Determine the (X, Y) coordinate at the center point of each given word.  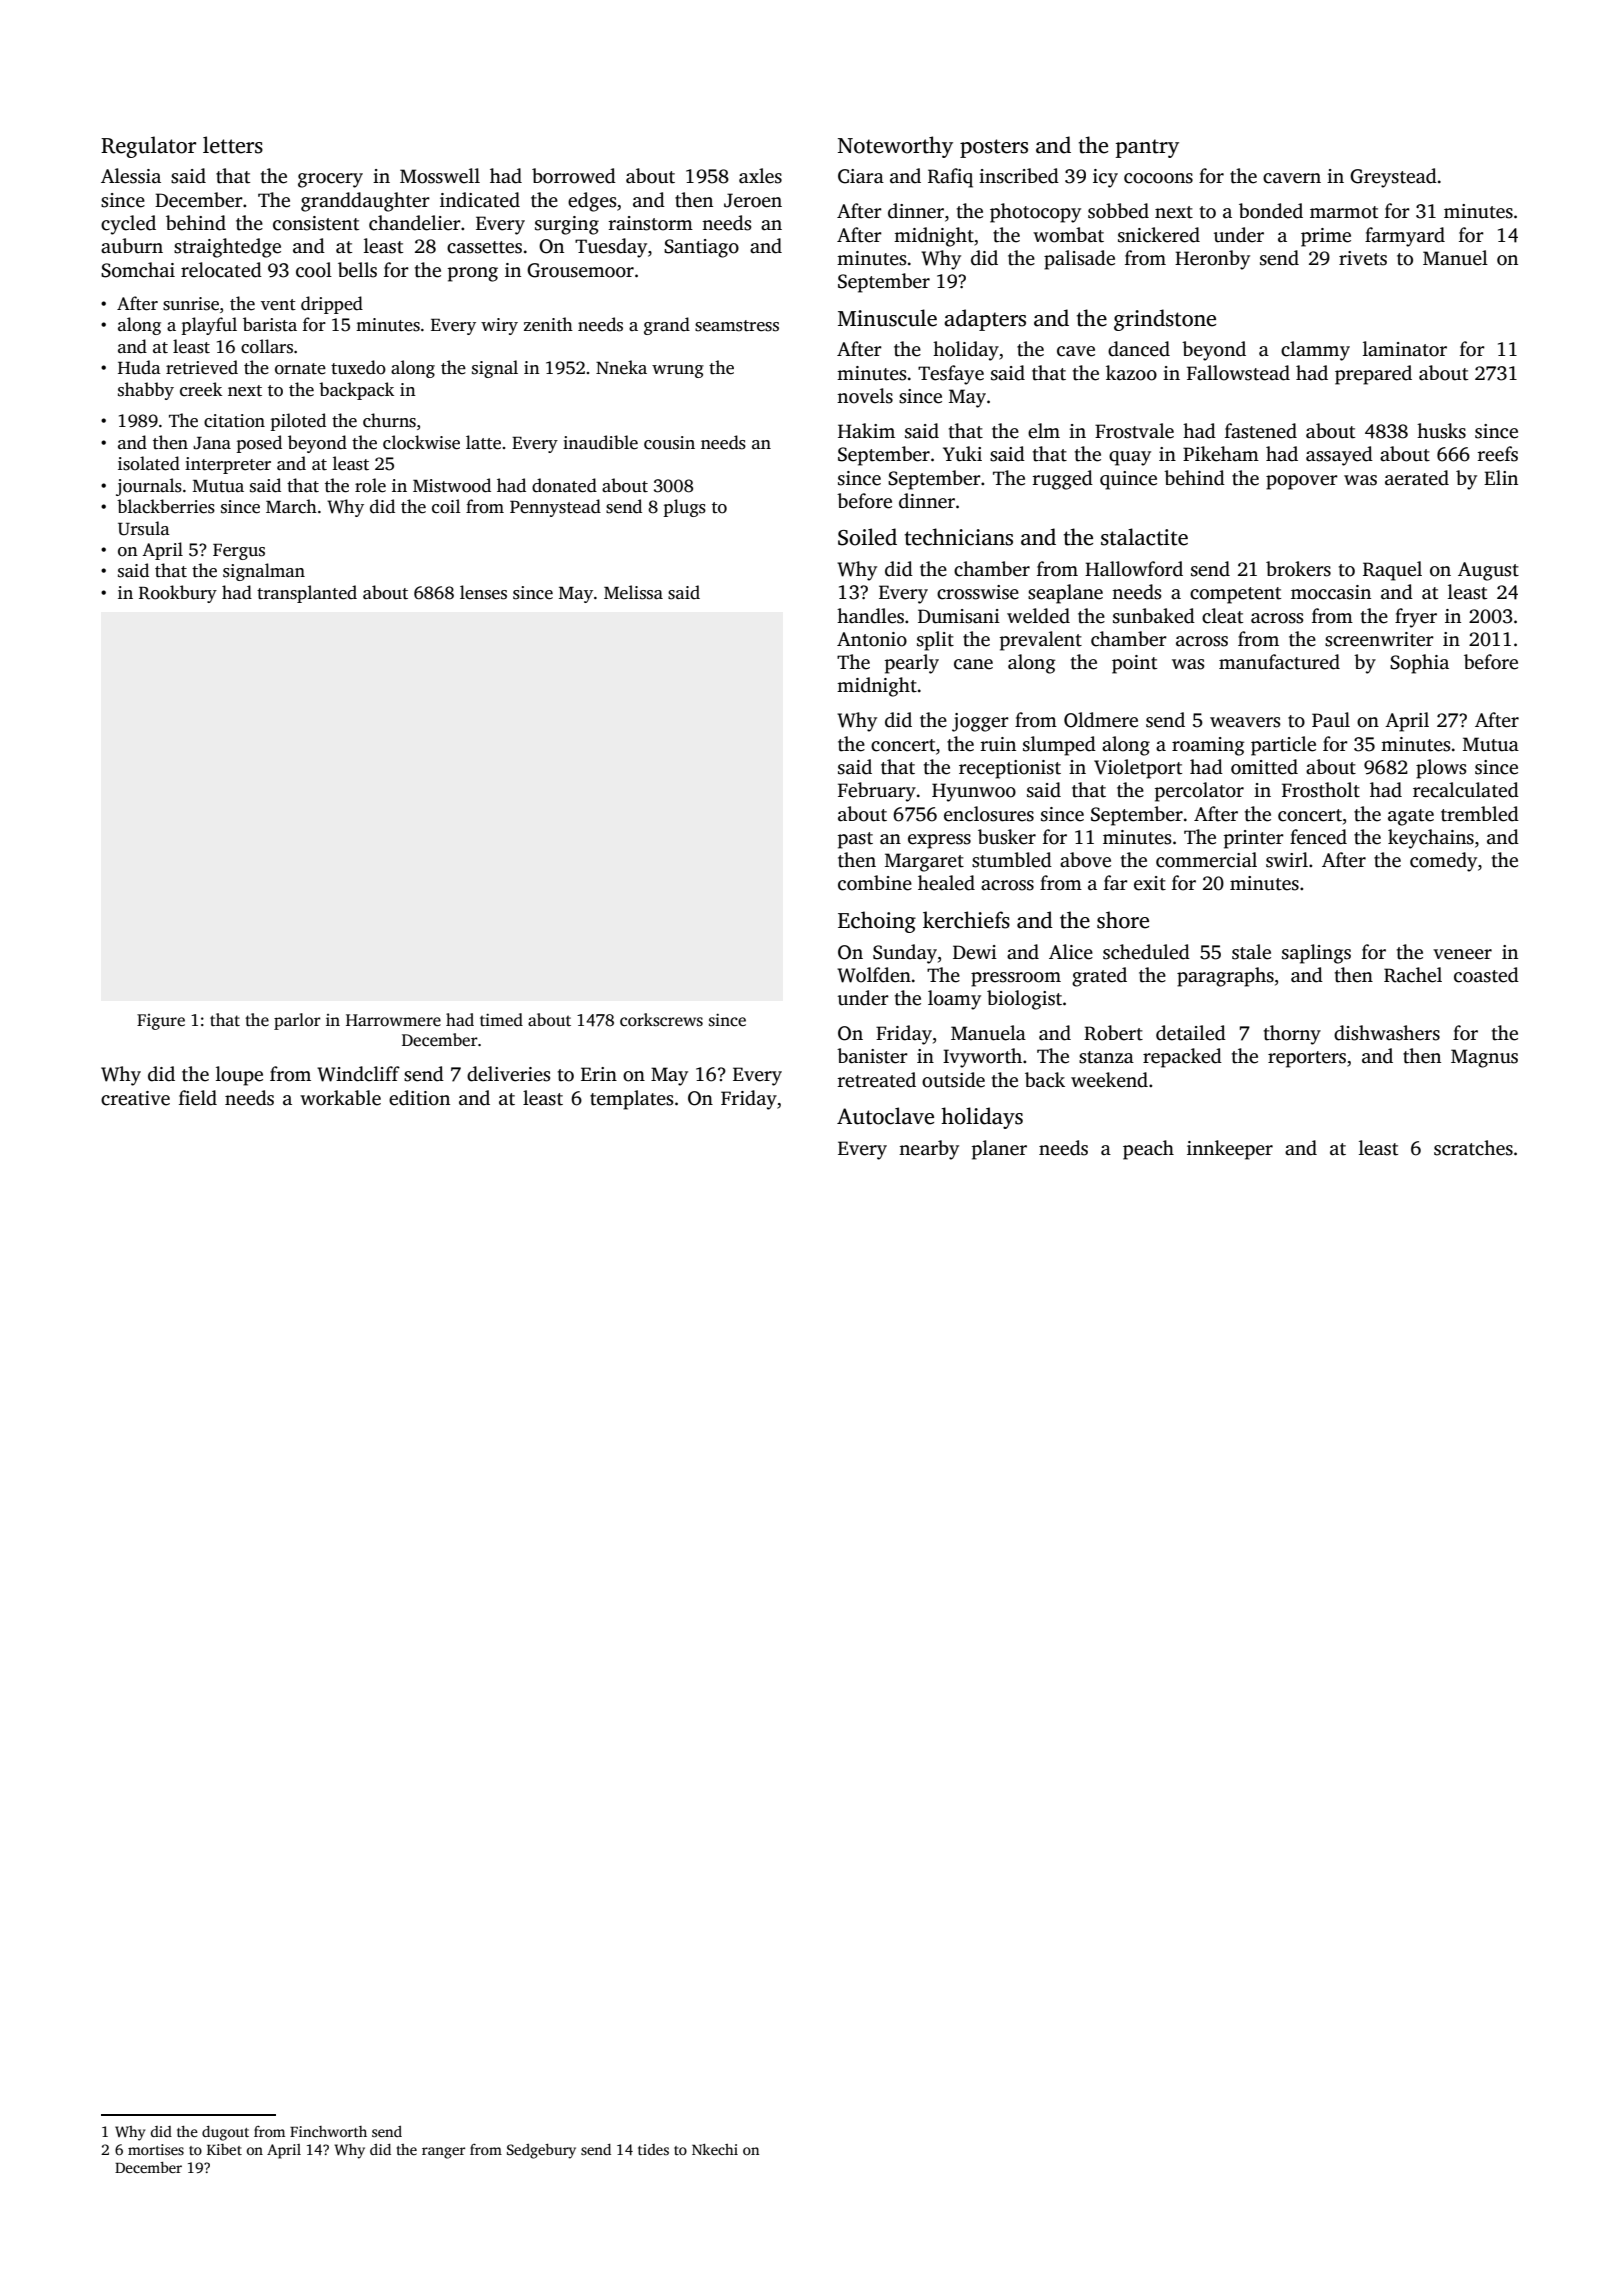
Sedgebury (541, 2151)
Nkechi (715, 2149)
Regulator (148, 147)
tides (653, 2149)
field (198, 1098)
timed (501, 1020)
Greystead (1393, 178)
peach (1148, 1150)
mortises (156, 2149)
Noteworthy (895, 147)
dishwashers (1387, 1033)
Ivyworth (982, 1058)
